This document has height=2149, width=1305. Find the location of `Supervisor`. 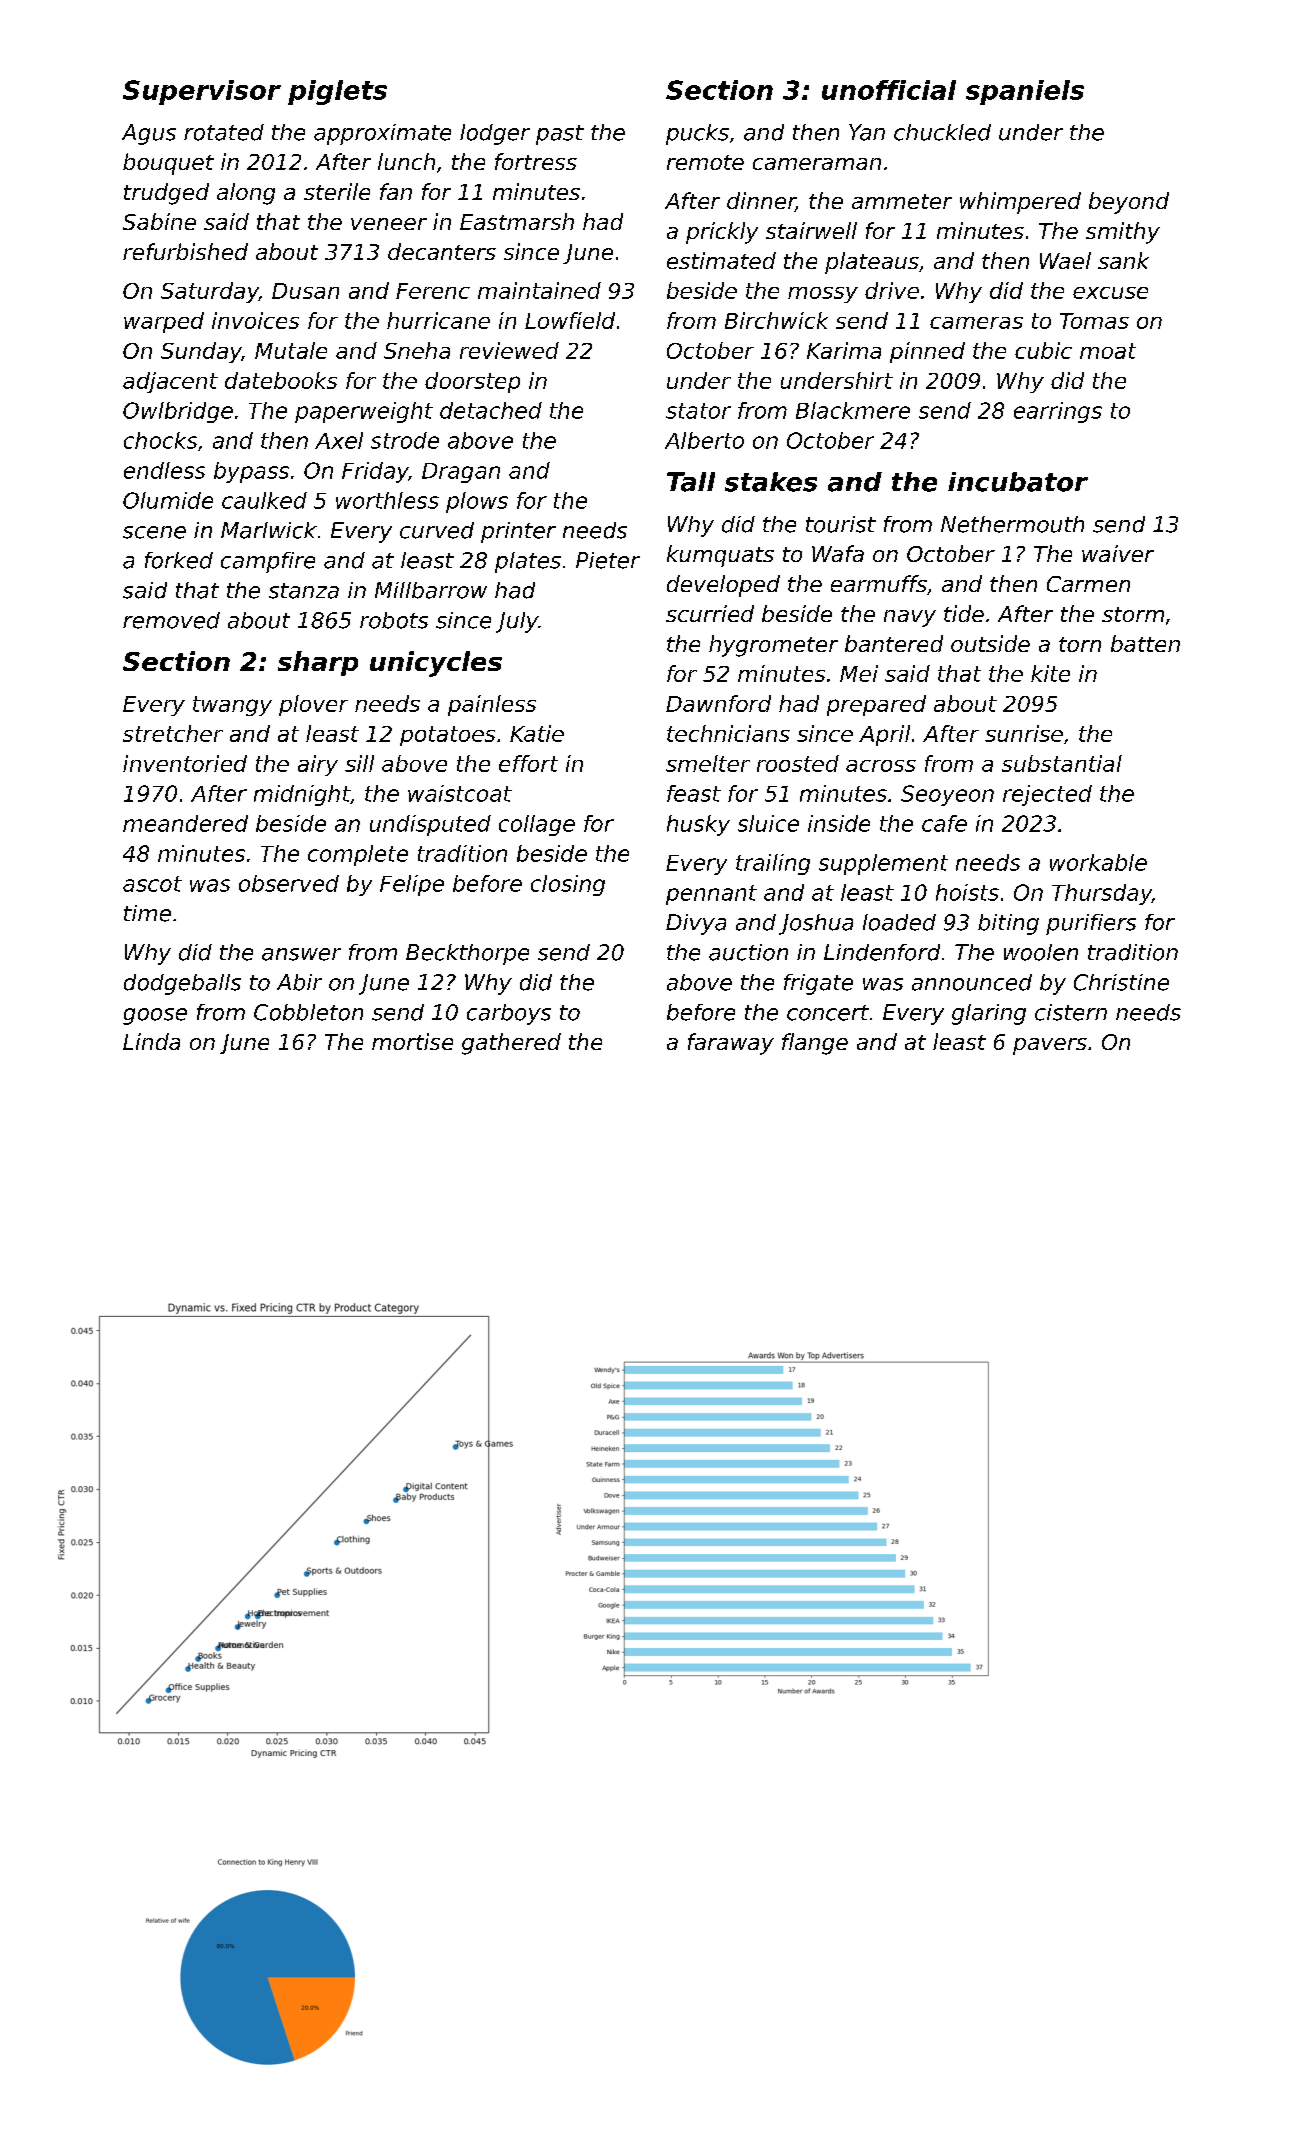

Supervisor is located at coordinates (202, 92).
